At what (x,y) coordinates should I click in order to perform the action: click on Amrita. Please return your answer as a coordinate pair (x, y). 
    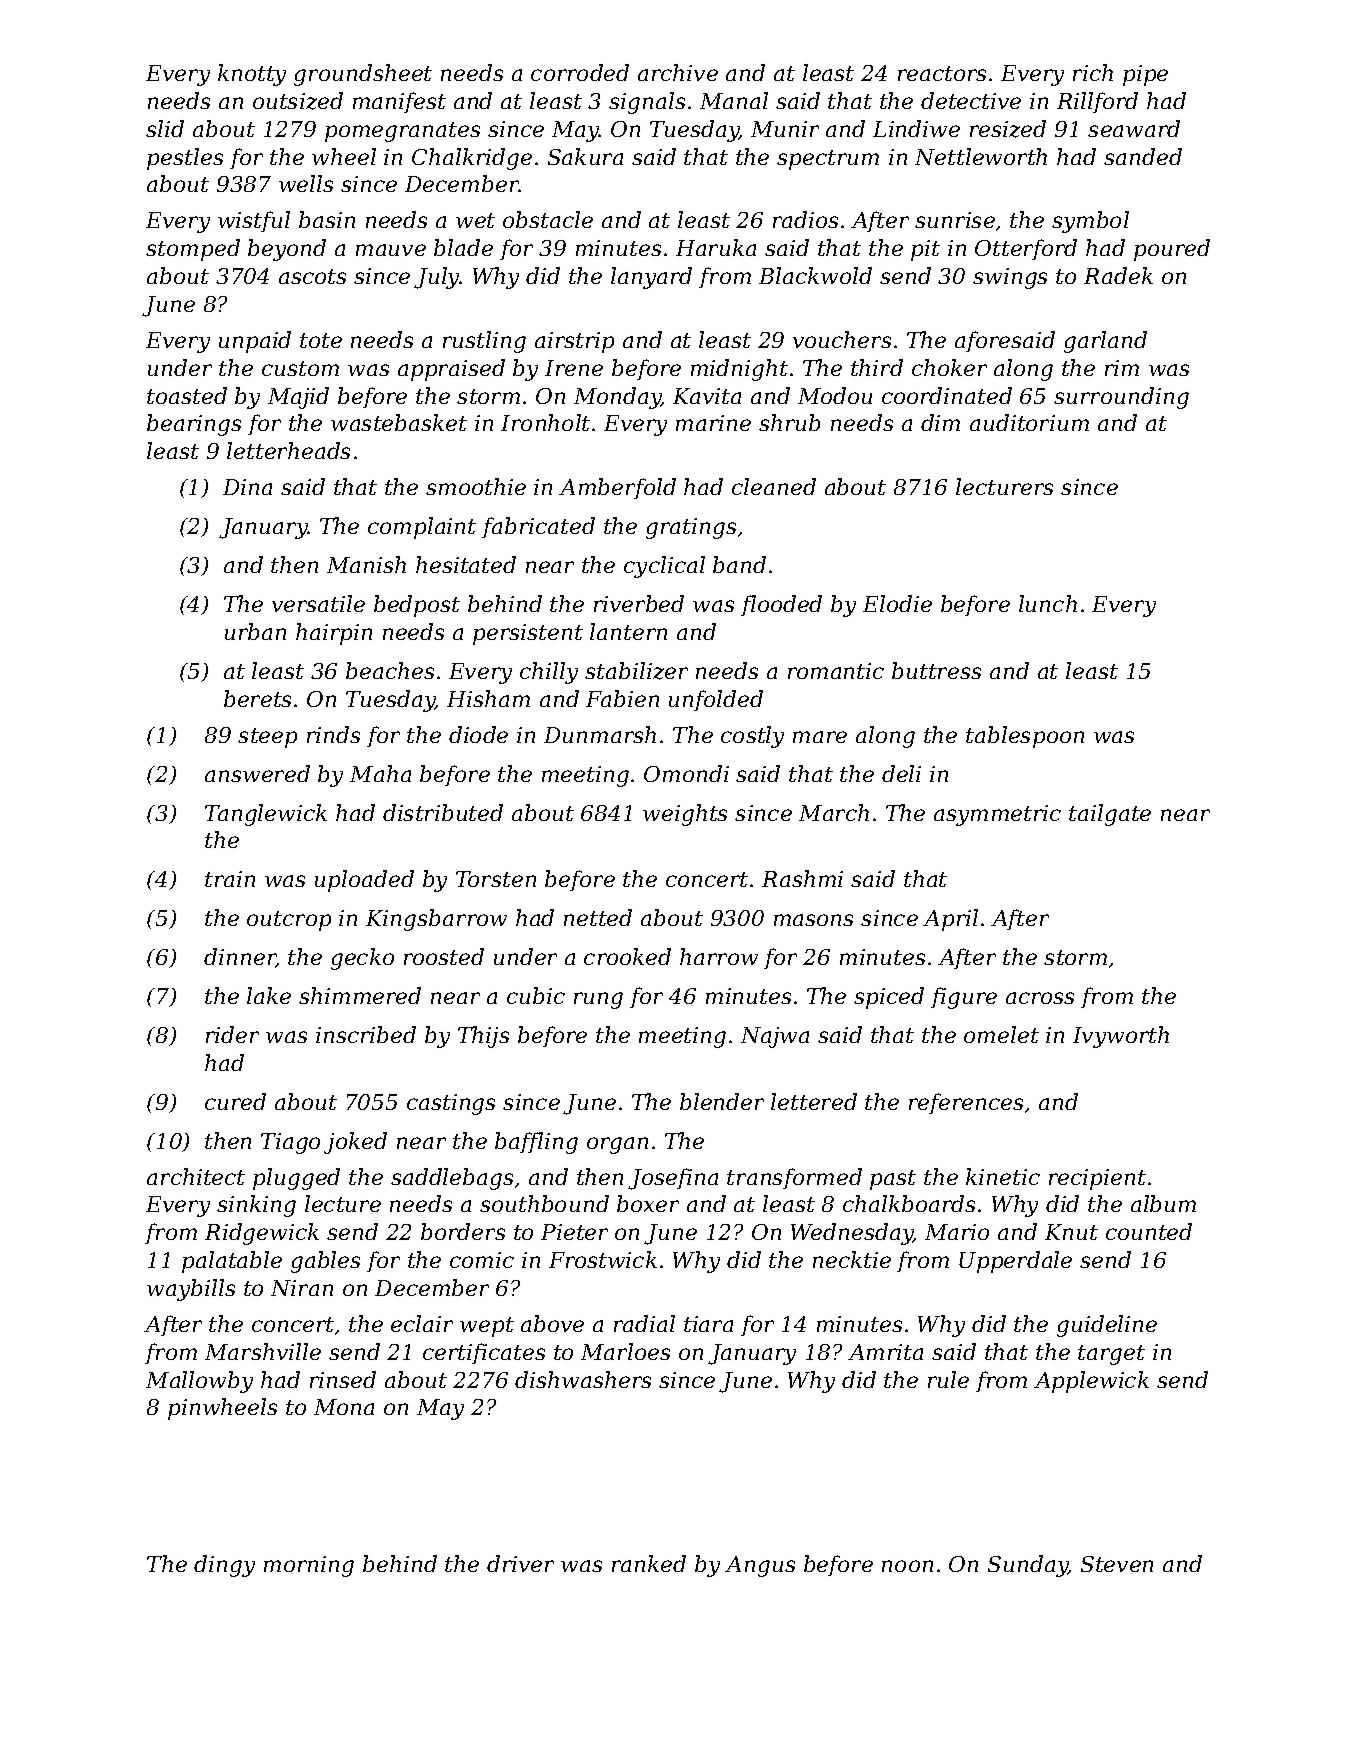
    Looking at the image, I should click on (885, 1352).
